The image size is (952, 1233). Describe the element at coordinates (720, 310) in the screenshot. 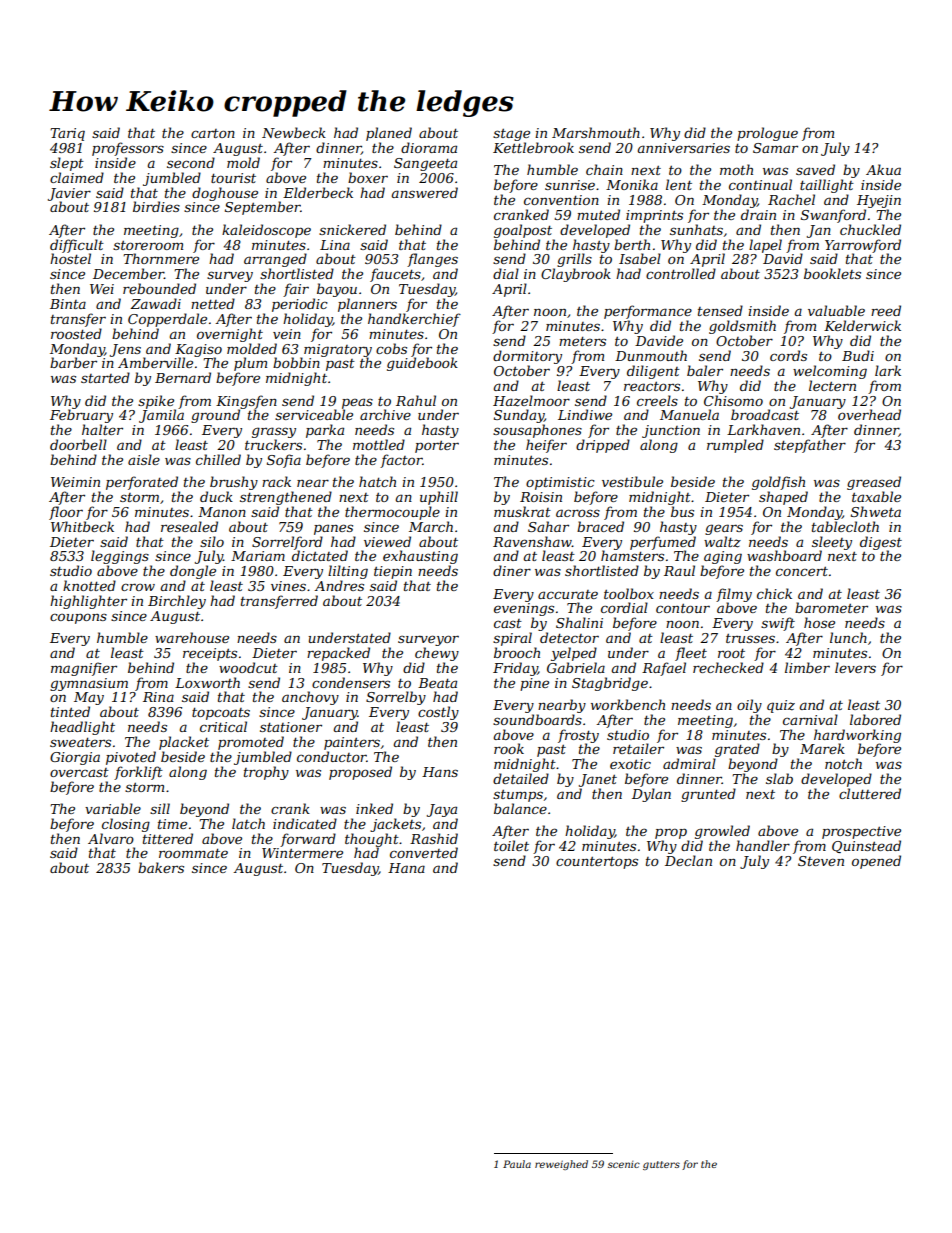

I see `tensed` at that location.
